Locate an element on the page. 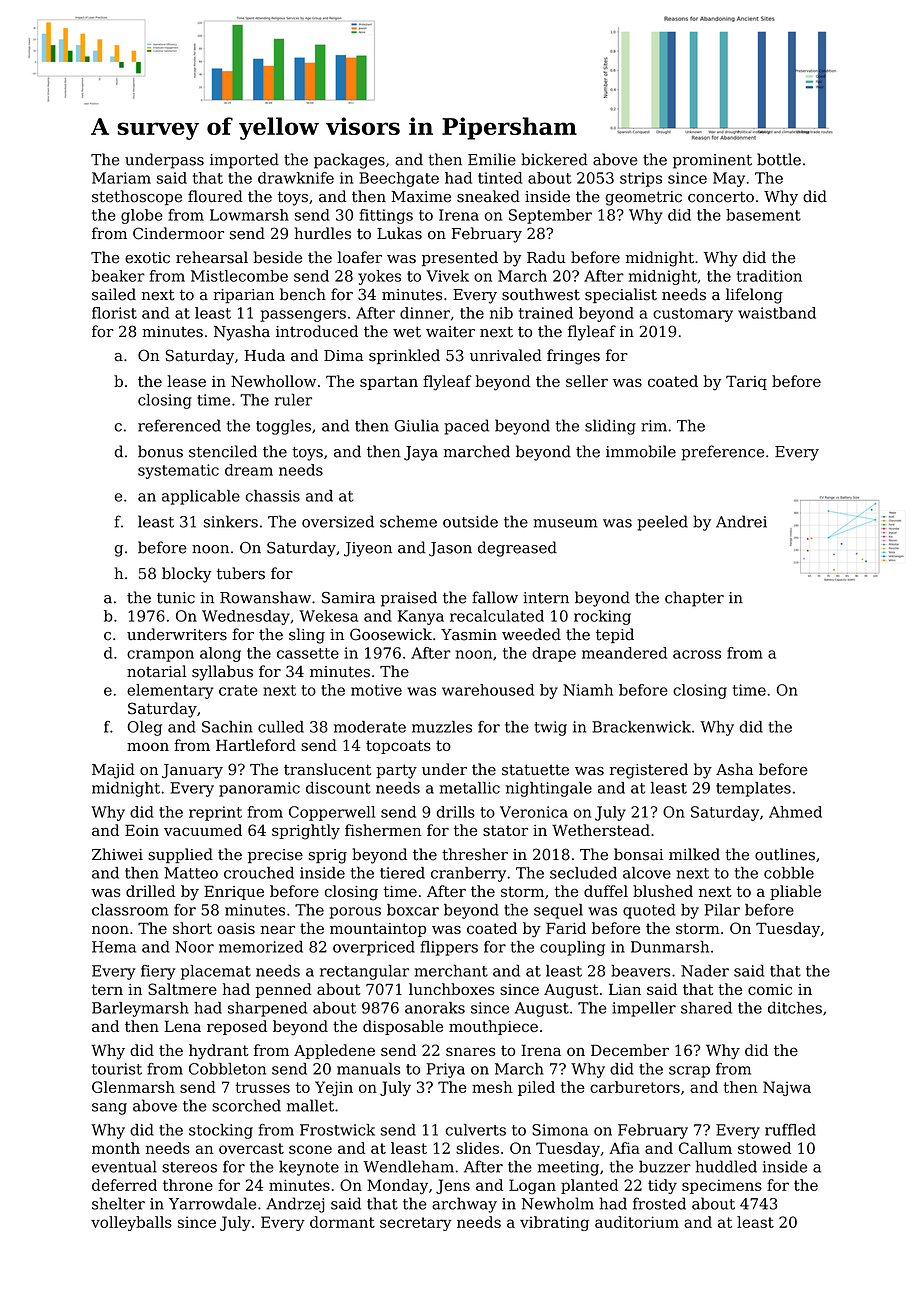 The width and height of the image is (924, 1308). presented is located at coordinates (460, 258).
